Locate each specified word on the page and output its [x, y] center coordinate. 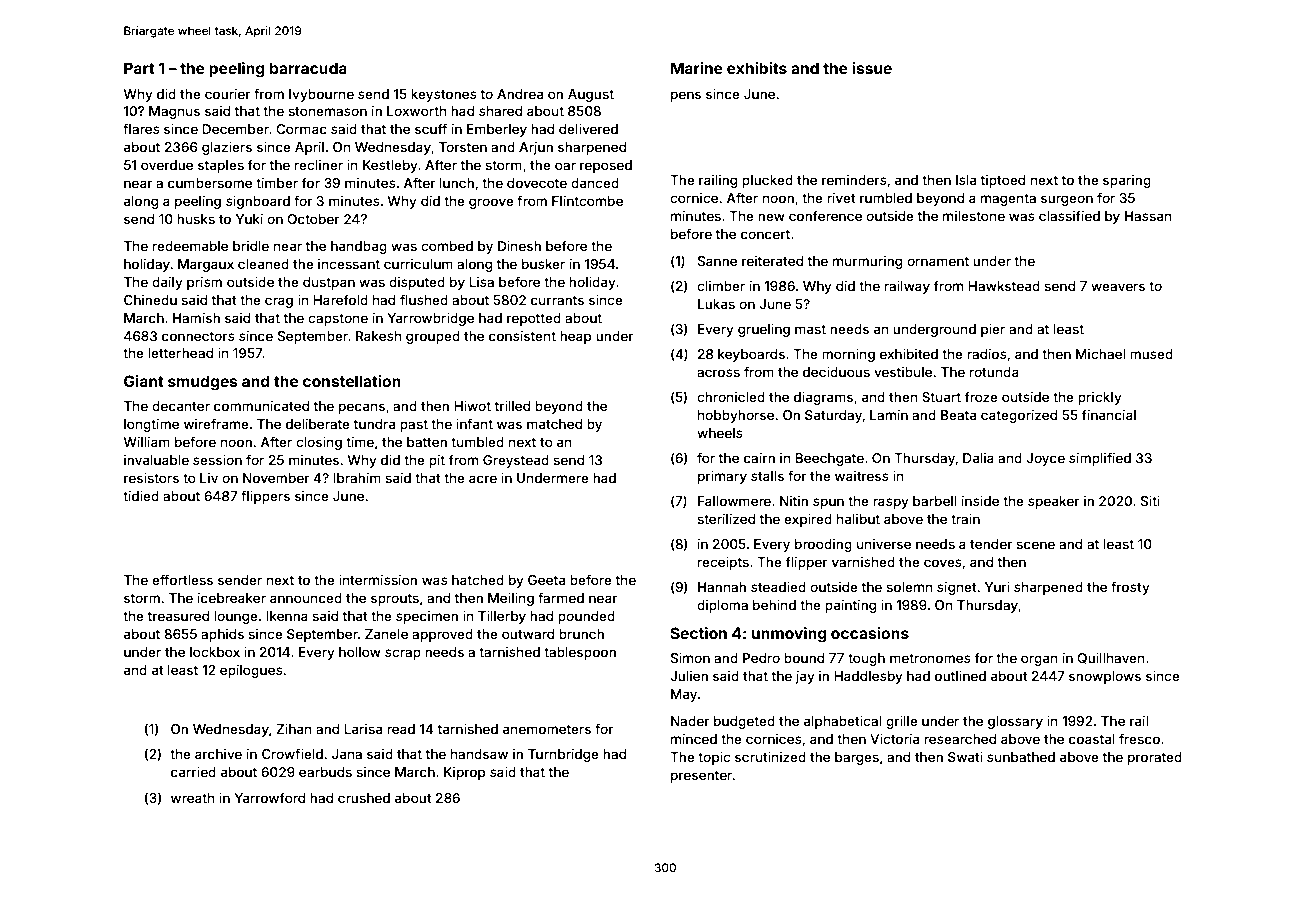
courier [228, 94]
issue [872, 68]
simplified [1100, 459]
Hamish [196, 318]
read [401, 729]
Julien [689, 676]
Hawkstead [1004, 286]
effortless [182, 579]
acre [483, 479]
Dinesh [519, 246]
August [591, 95]
